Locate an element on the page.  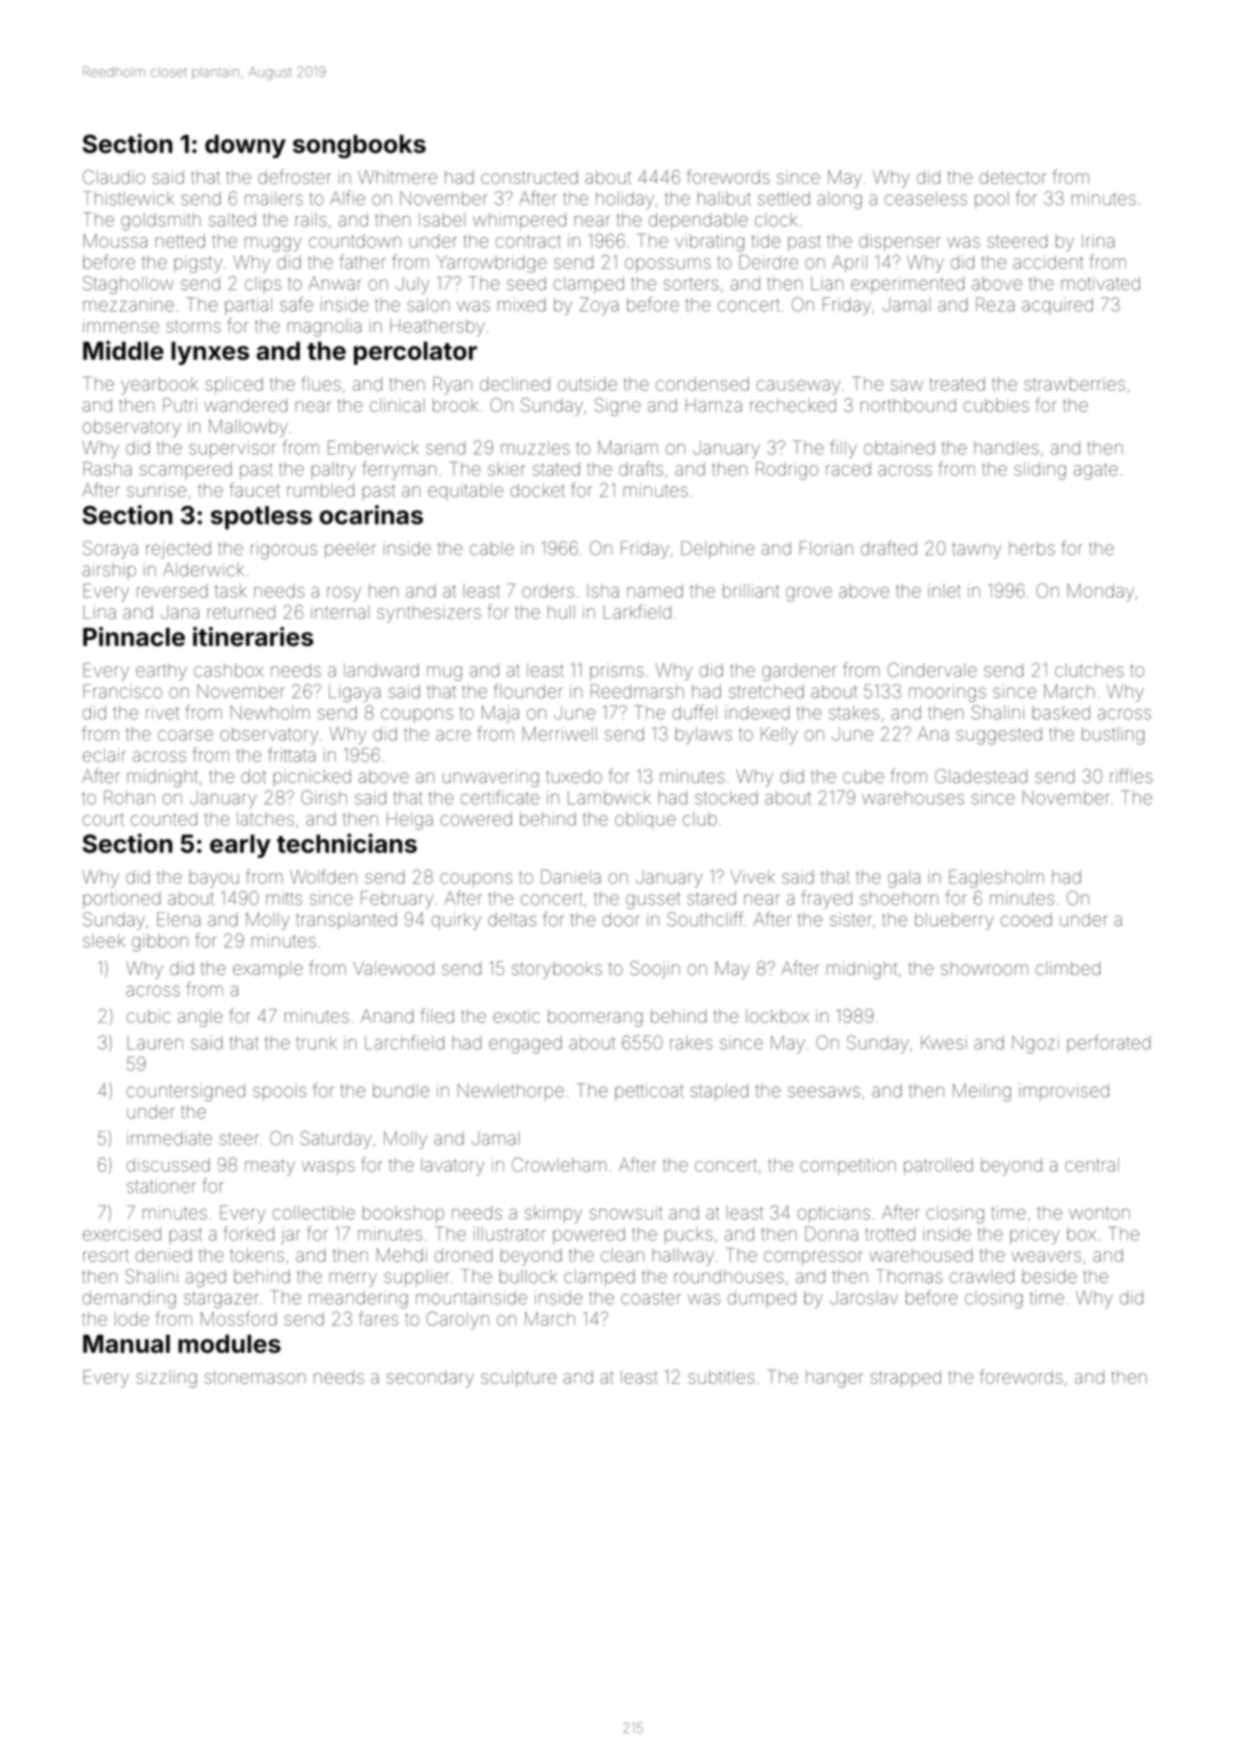
Daniela is located at coordinates (571, 877).
